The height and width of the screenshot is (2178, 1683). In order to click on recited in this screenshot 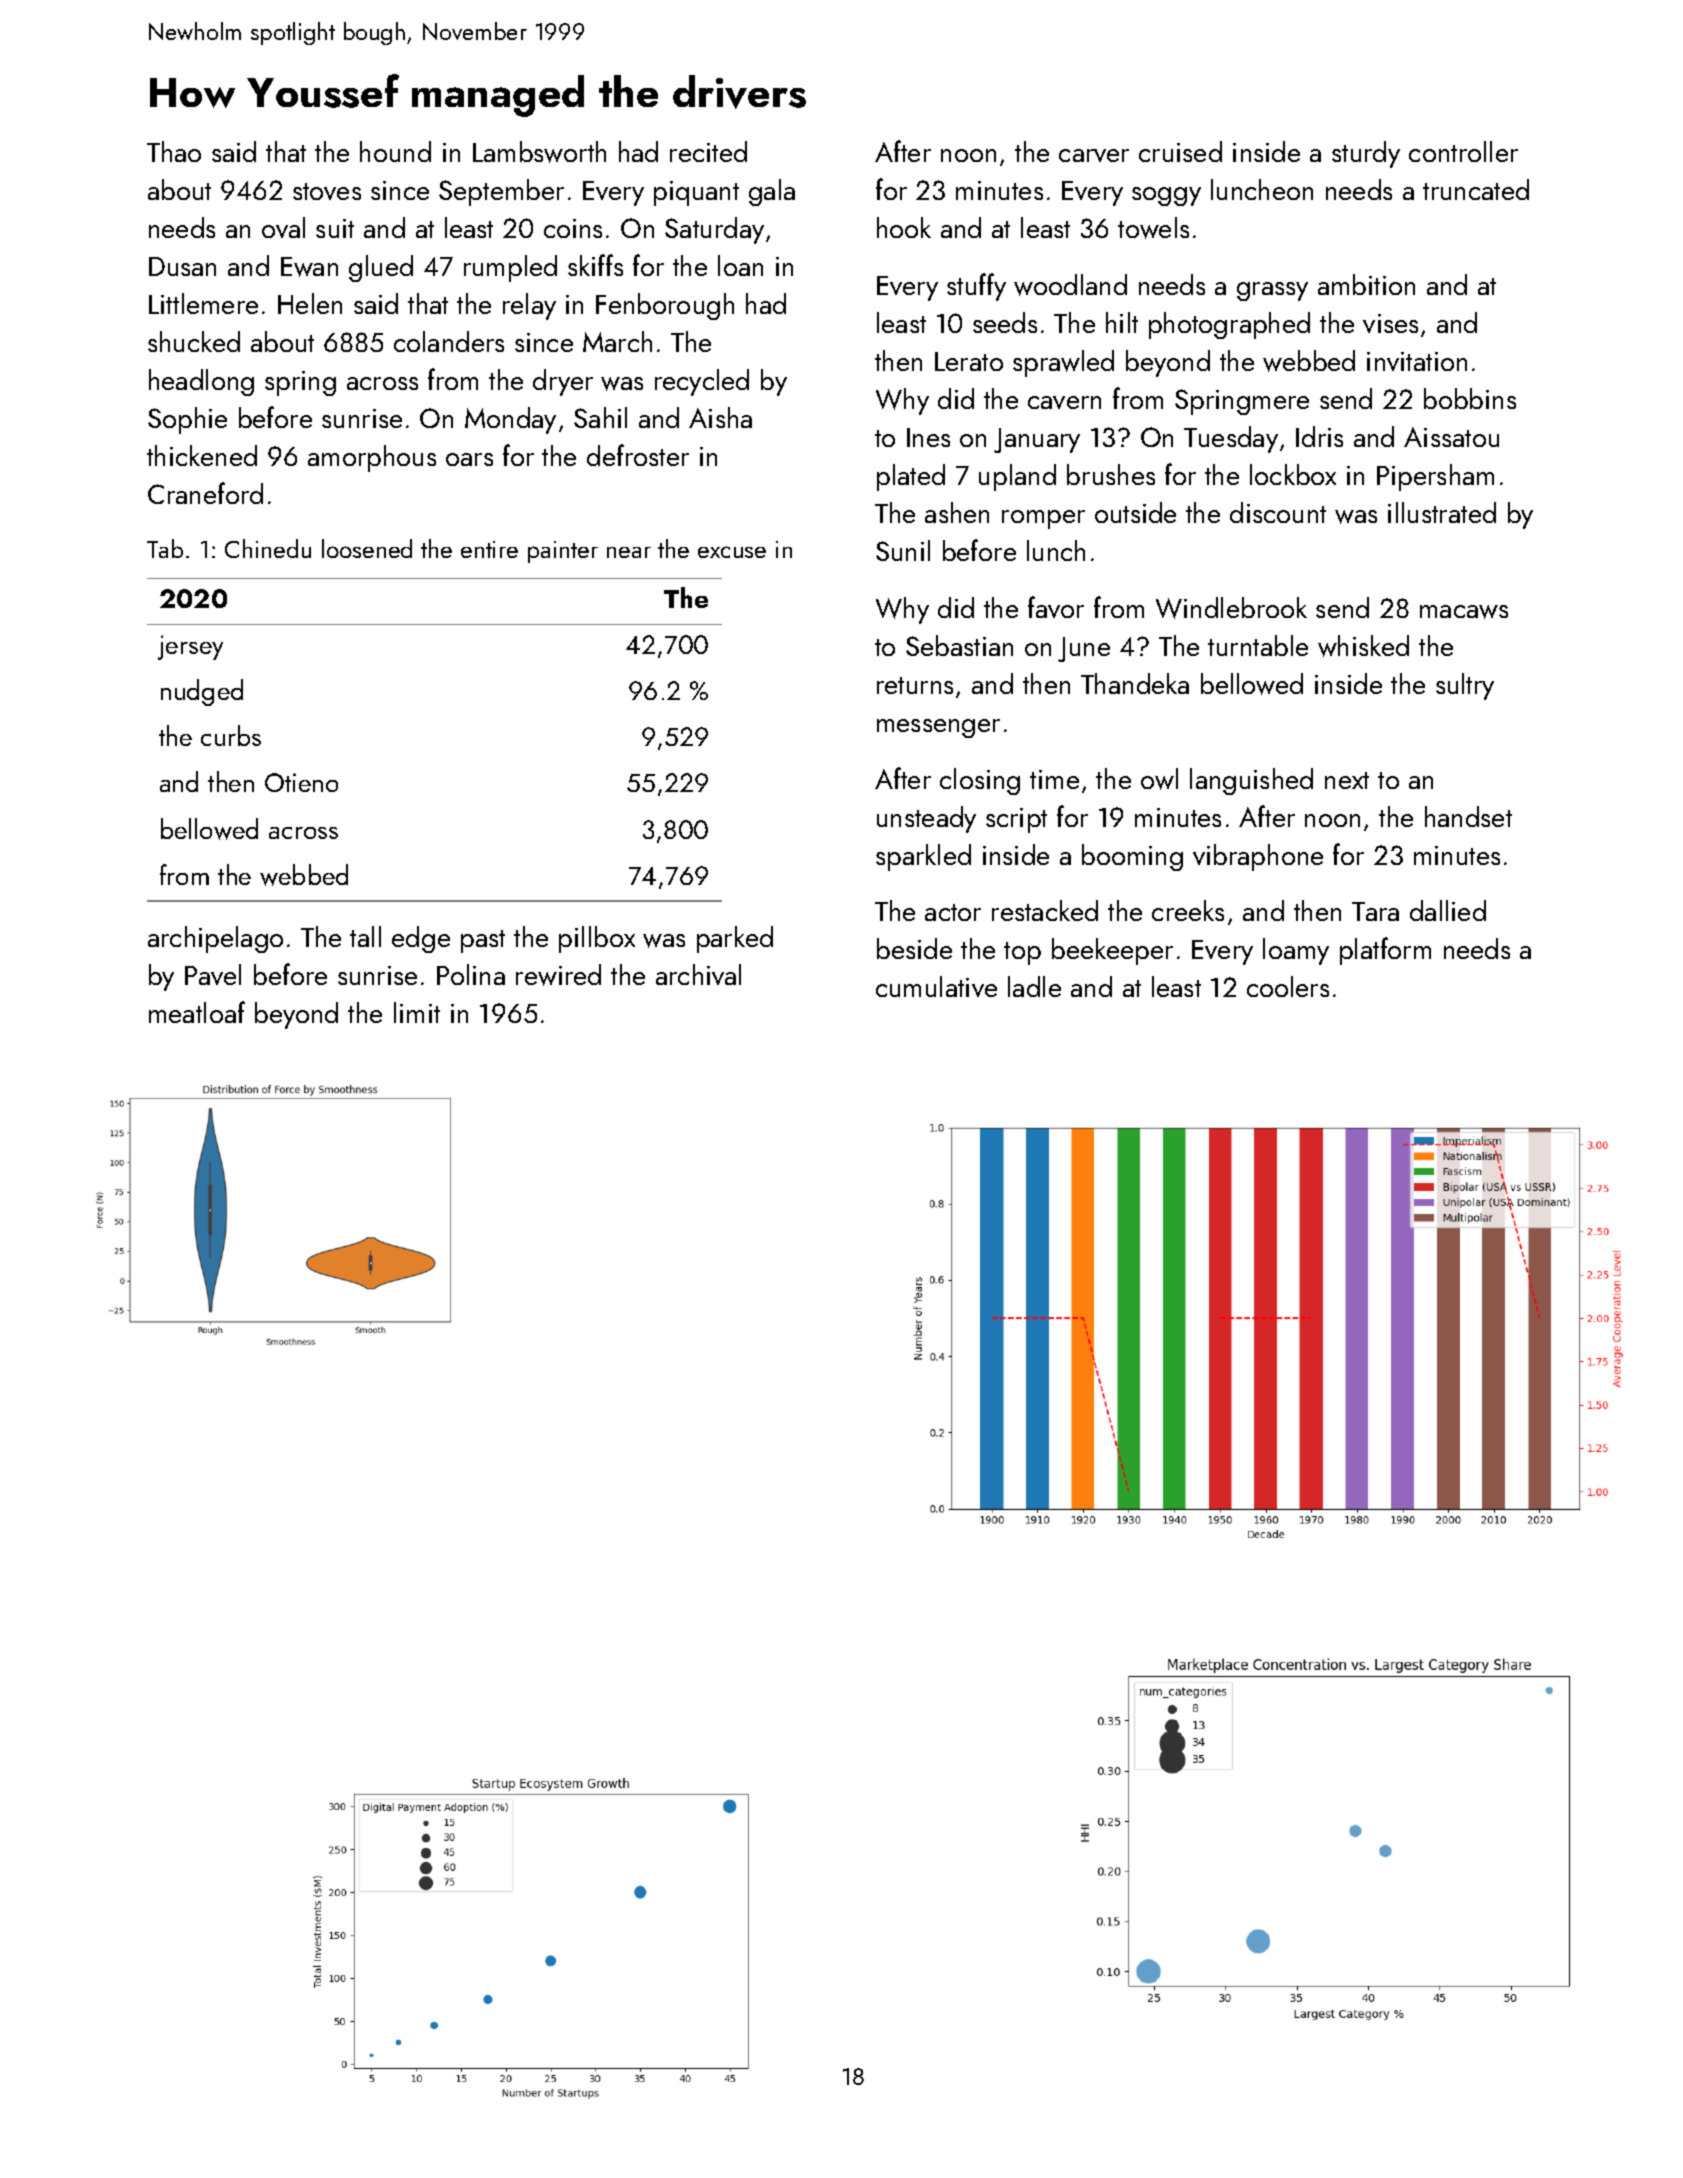, I will do `click(708, 151)`.
